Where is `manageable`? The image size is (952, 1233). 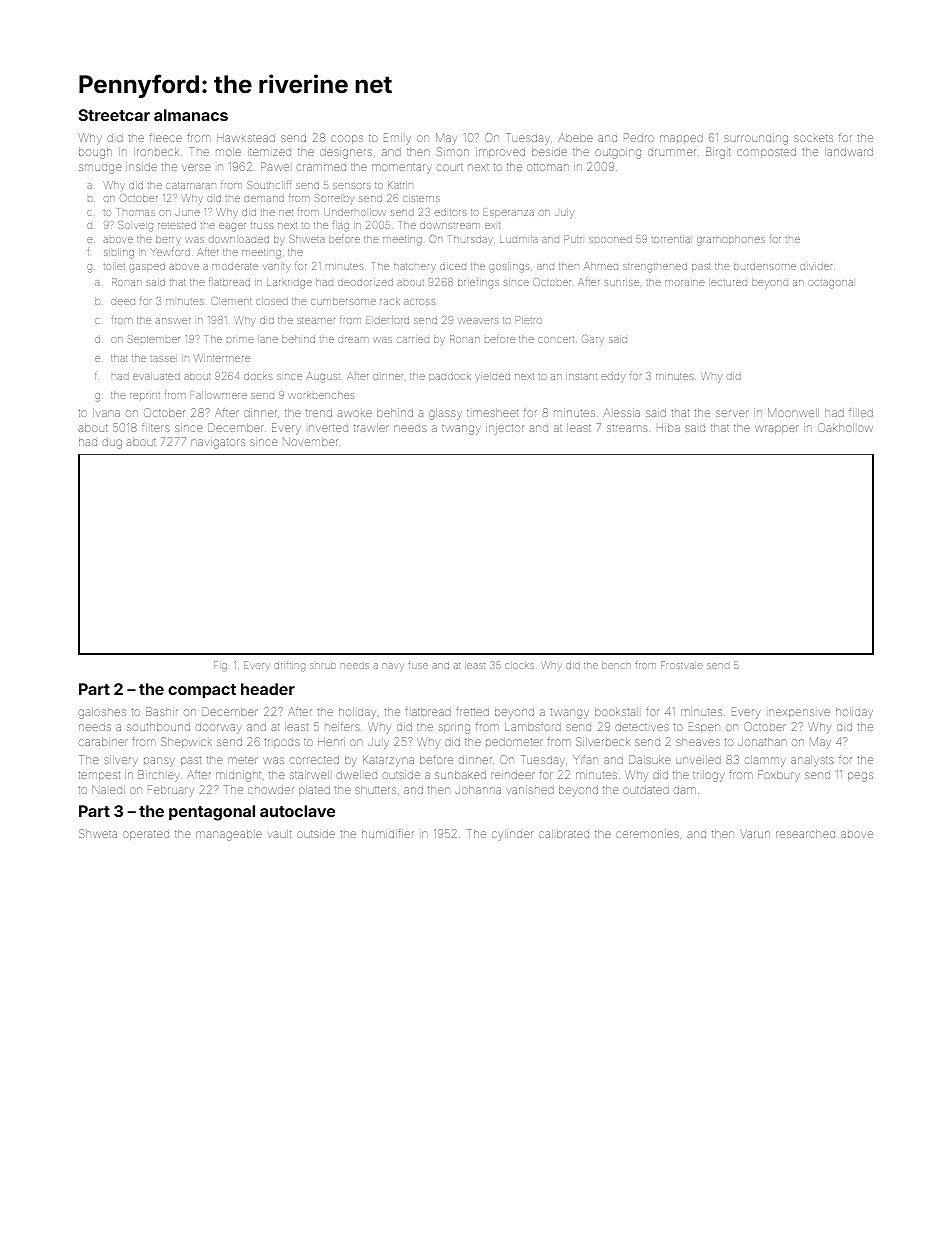 manageable is located at coordinates (229, 835).
